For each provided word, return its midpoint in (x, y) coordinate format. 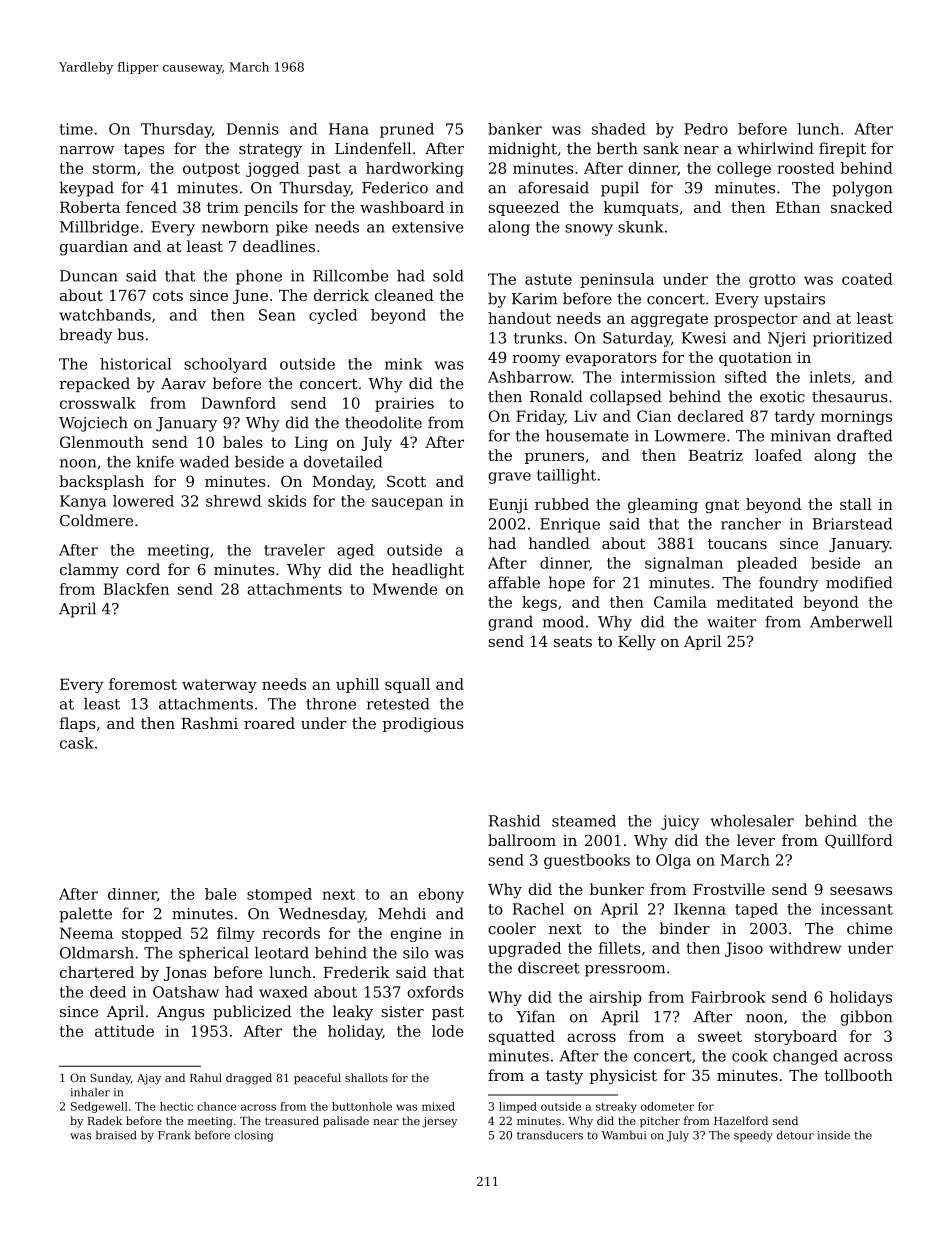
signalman (684, 564)
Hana (349, 129)
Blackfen (136, 589)
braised (116, 1135)
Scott (406, 481)
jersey (439, 1122)
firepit (842, 149)
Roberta (90, 207)
